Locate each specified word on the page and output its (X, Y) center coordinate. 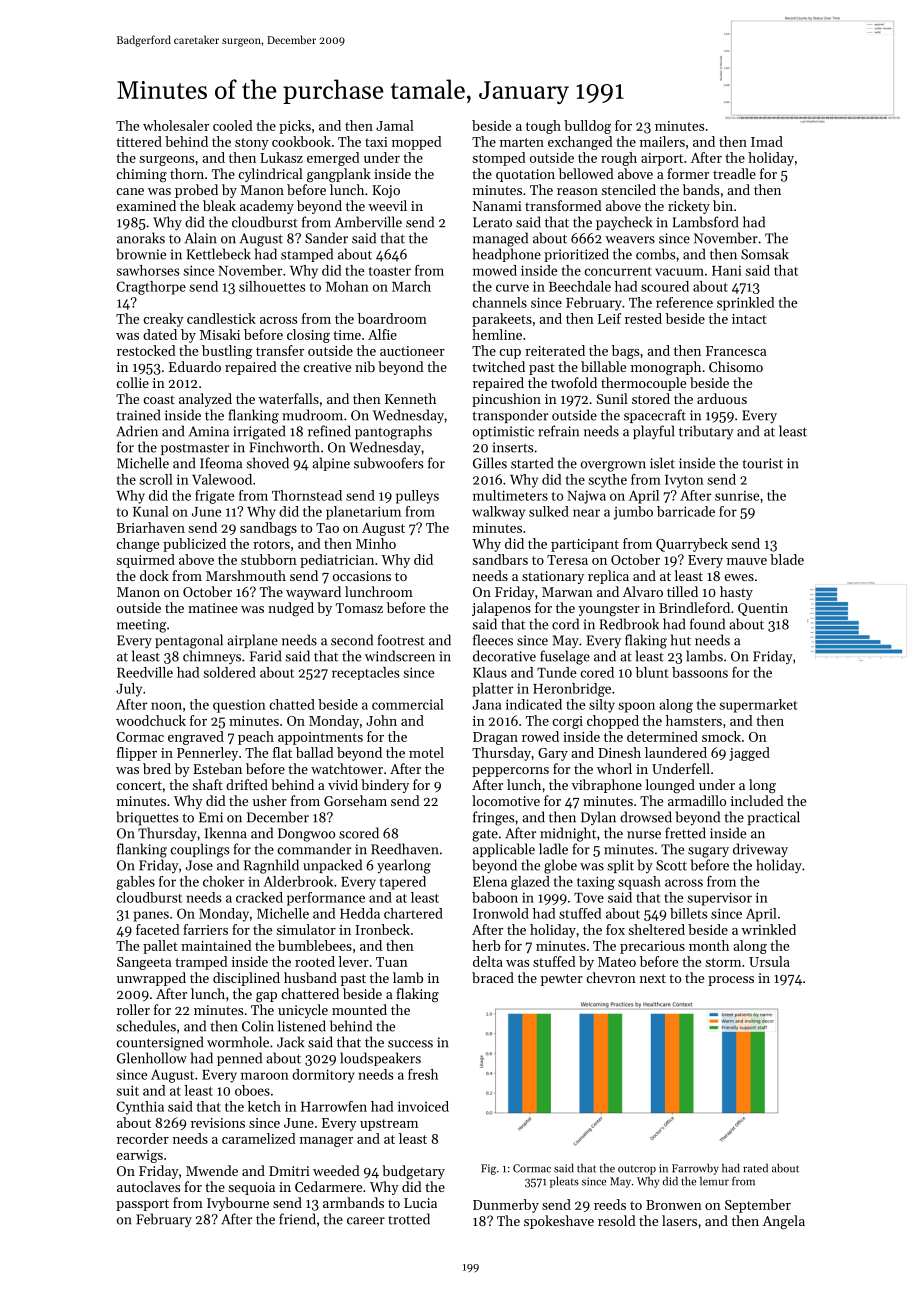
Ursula (769, 961)
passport (142, 1205)
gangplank (339, 175)
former (688, 173)
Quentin (763, 609)
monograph (666, 368)
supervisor (720, 899)
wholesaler (176, 125)
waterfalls (288, 398)
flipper (137, 754)
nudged (291, 609)
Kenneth (410, 398)
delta (488, 961)
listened (302, 1026)
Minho (376, 543)
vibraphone (607, 786)
